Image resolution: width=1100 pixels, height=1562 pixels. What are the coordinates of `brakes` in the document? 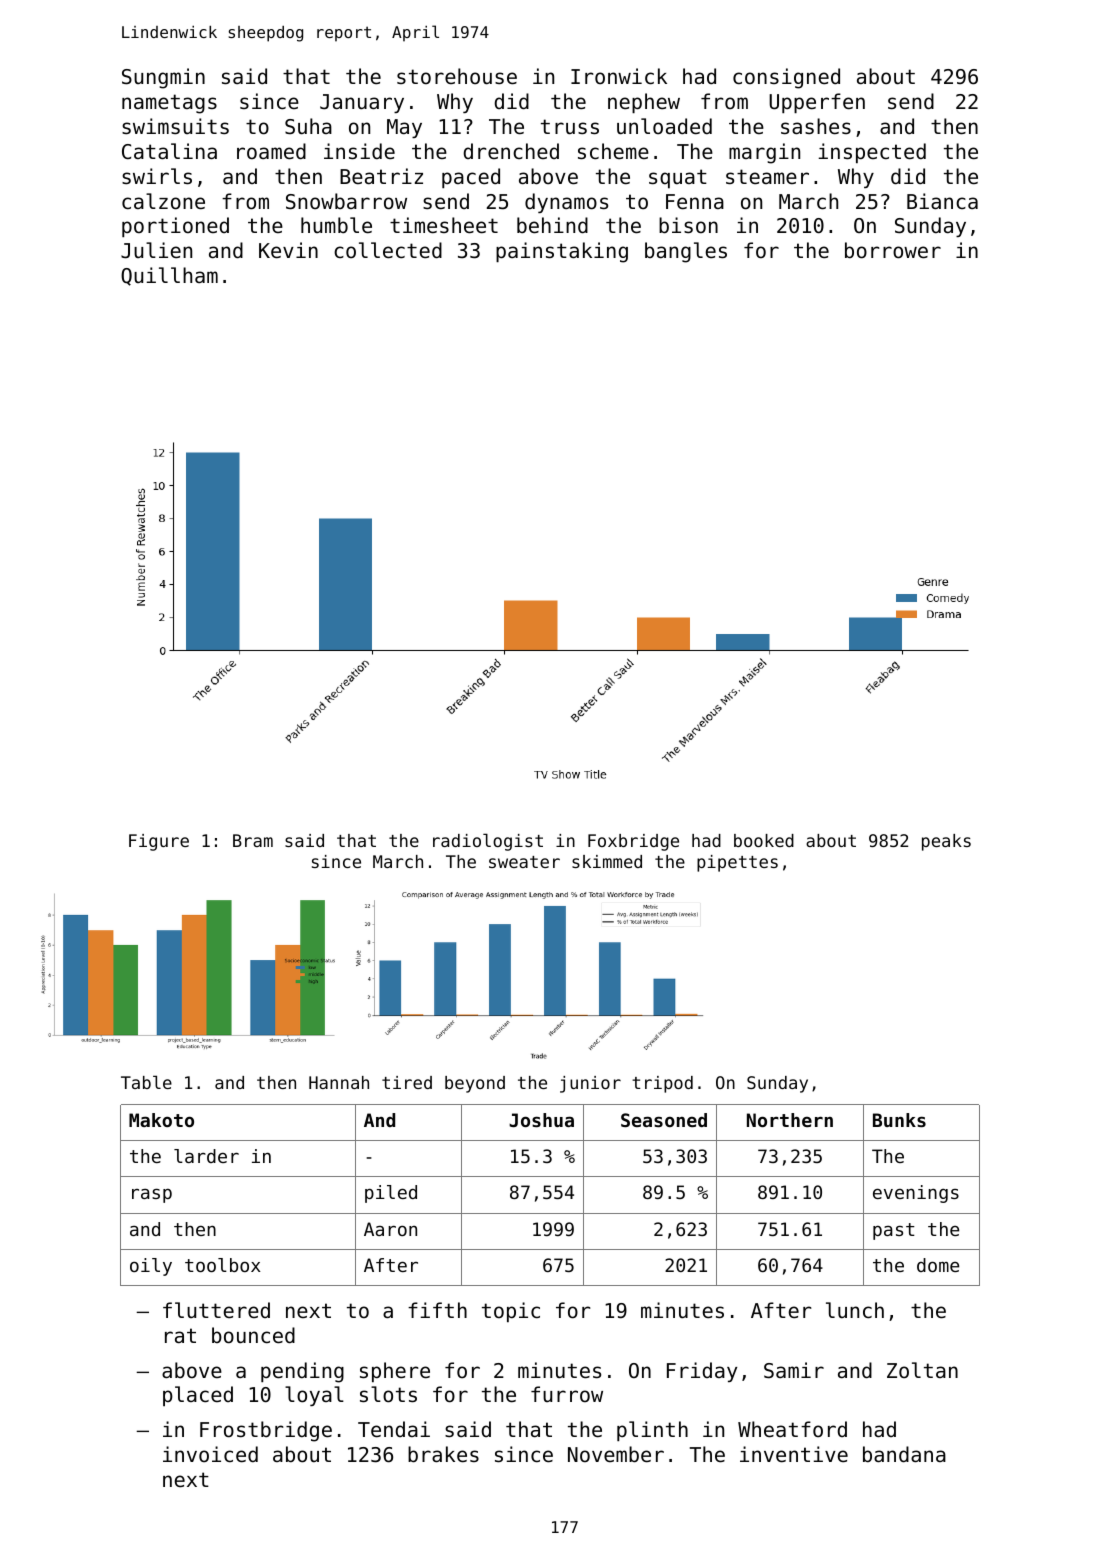 It's located at (443, 1454).
